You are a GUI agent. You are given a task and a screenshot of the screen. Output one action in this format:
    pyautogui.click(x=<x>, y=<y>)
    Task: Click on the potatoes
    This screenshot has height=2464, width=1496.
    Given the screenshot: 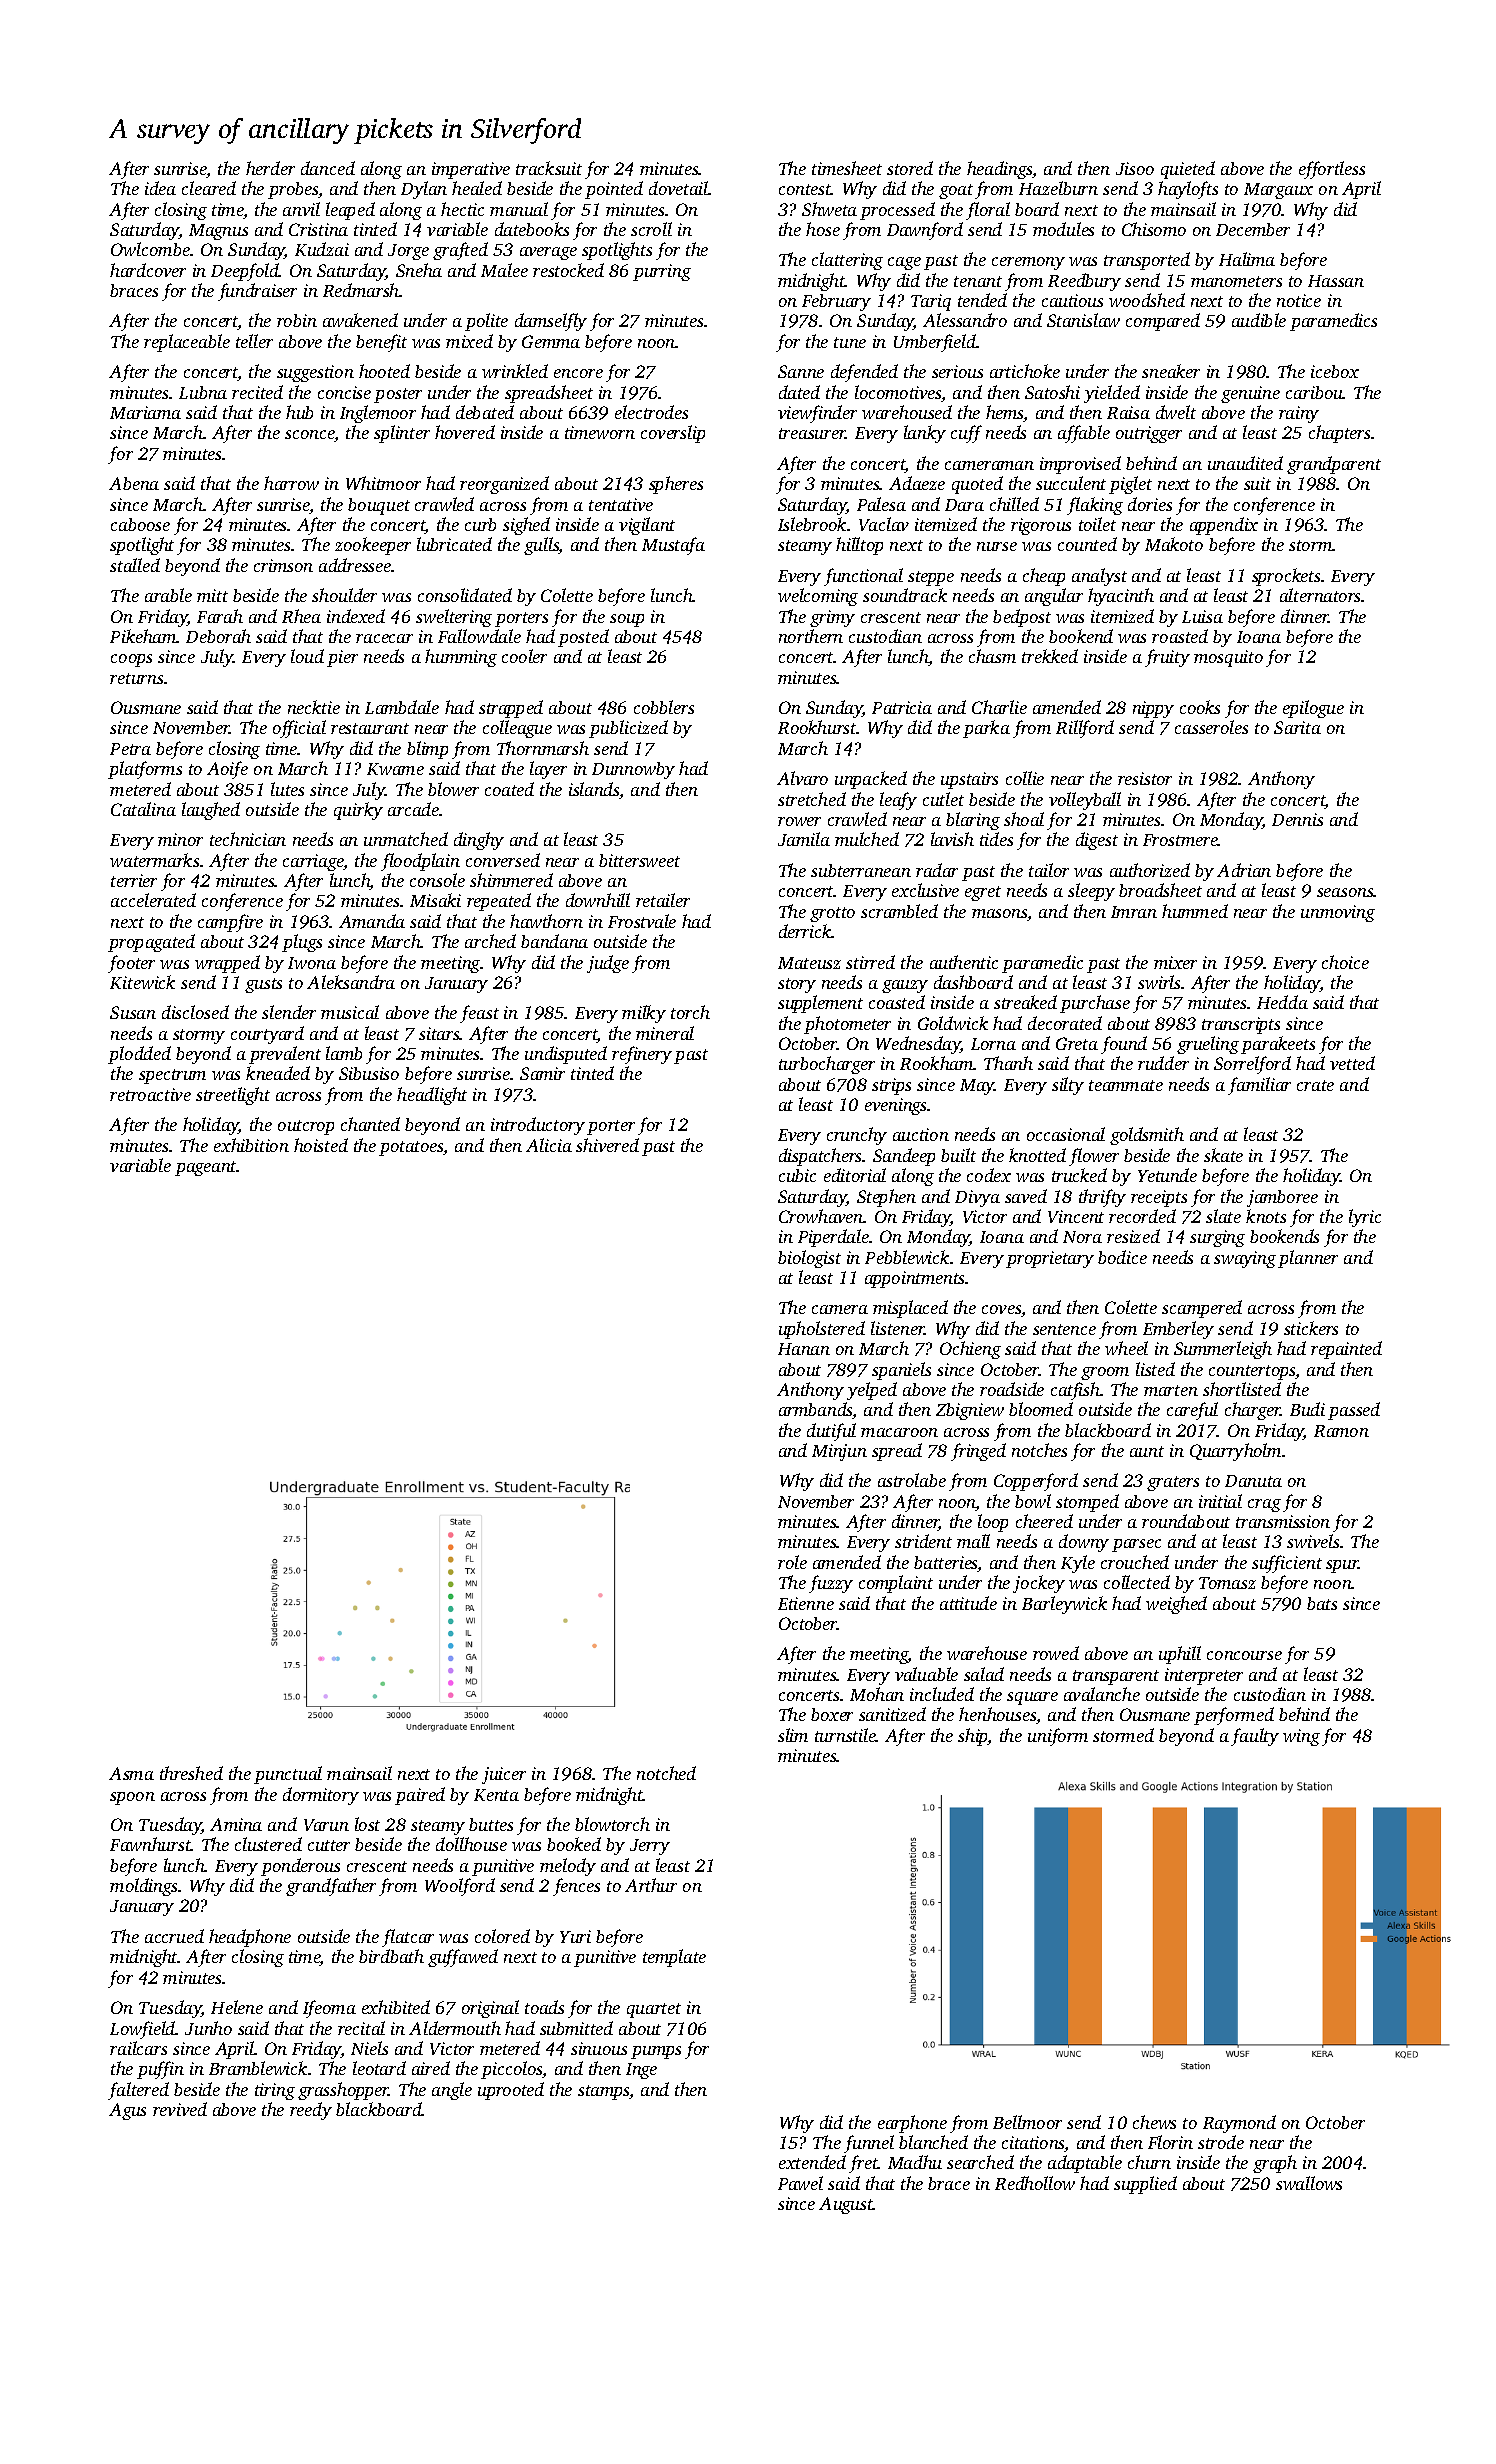 What is the action you would take?
    pyautogui.click(x=411, y=1148)
